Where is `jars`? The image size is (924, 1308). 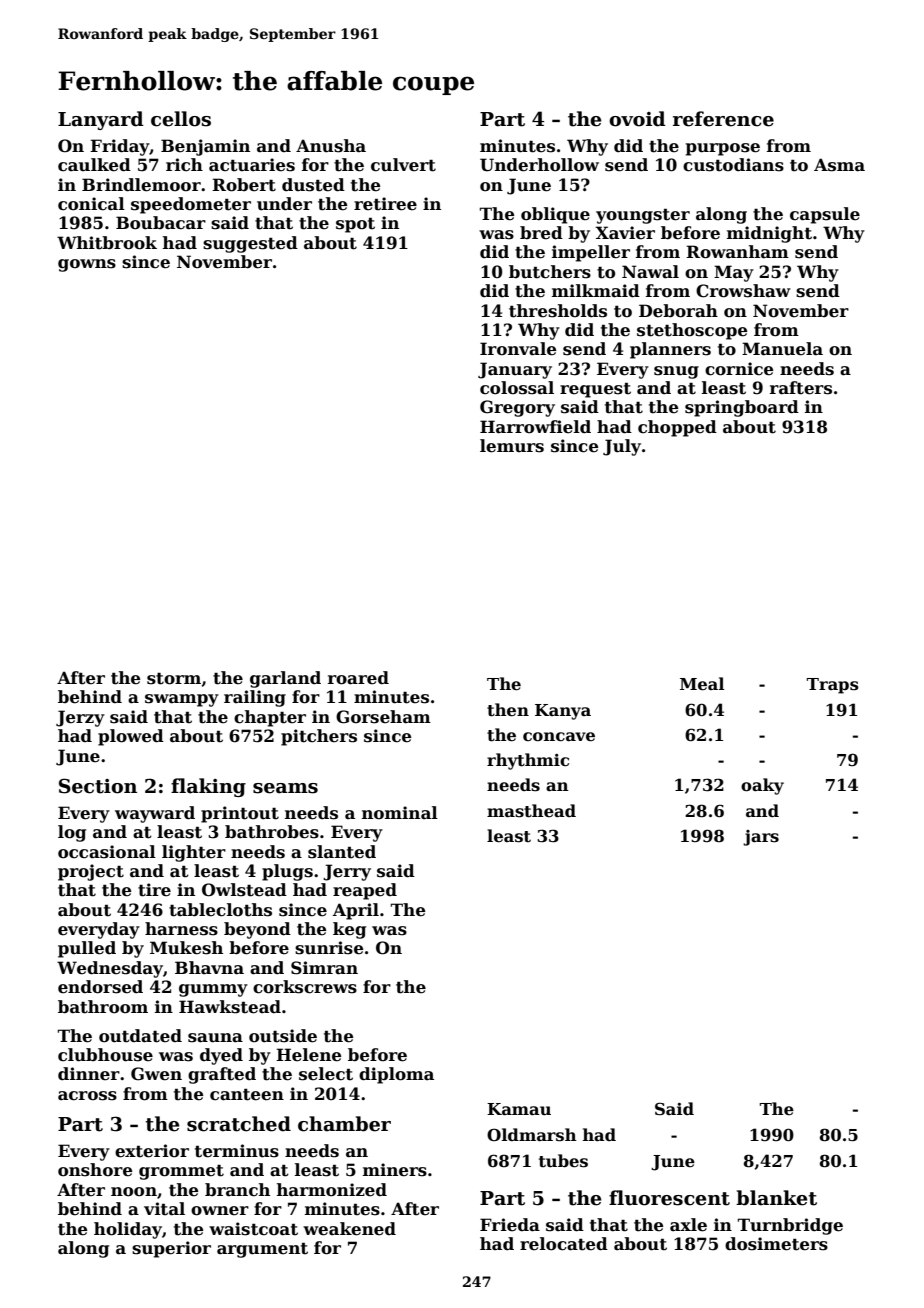 jars is located at coordinates (761, 838).
